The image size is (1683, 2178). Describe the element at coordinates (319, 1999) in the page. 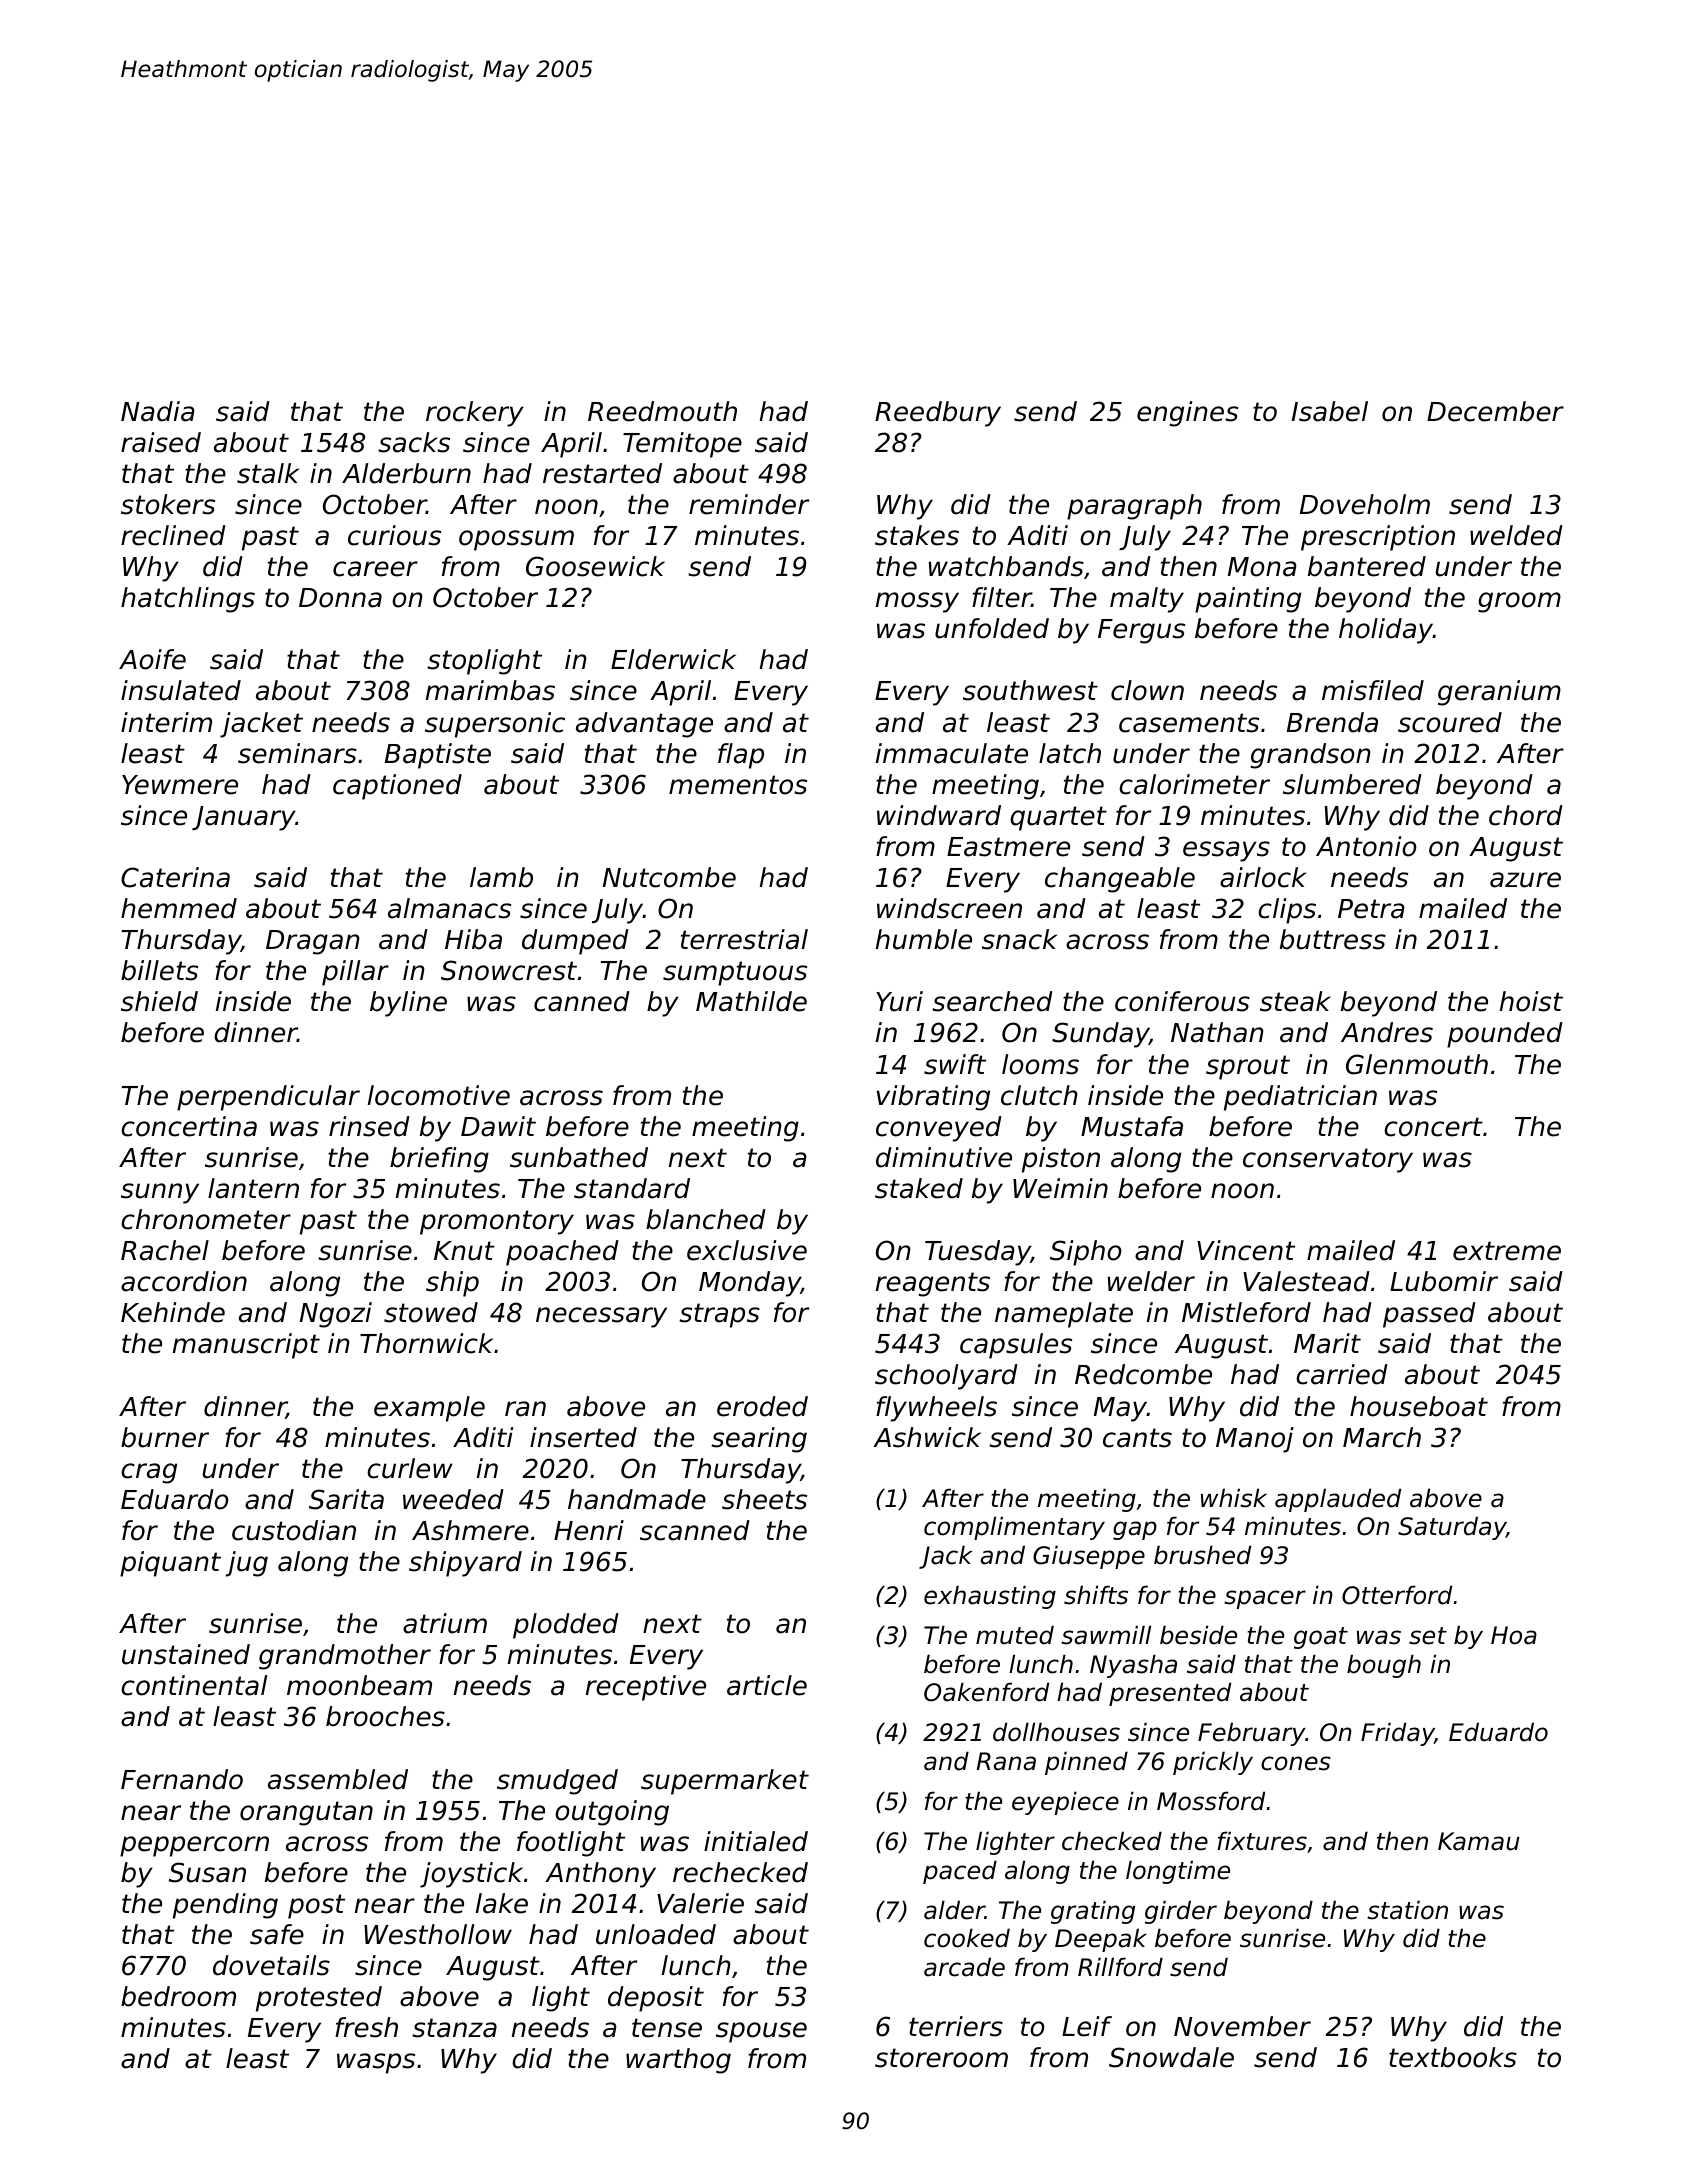

I see `protested` at that location.
